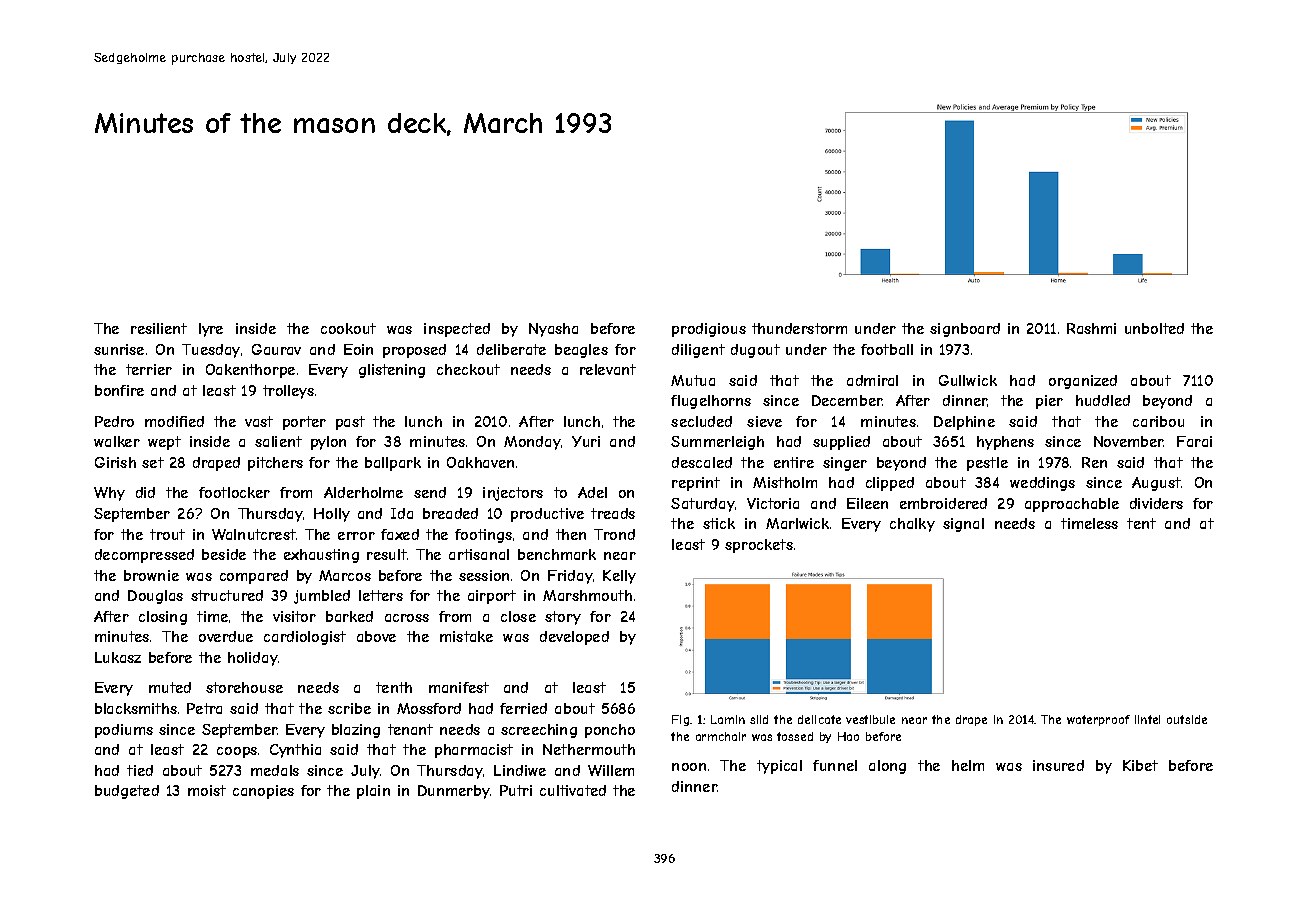 The width and height of the screenshot is (1308, 924). What do you see at coordinates (968, 380) in the screenshot?
I see `Gullwick` at bounding box center [968, 380].
